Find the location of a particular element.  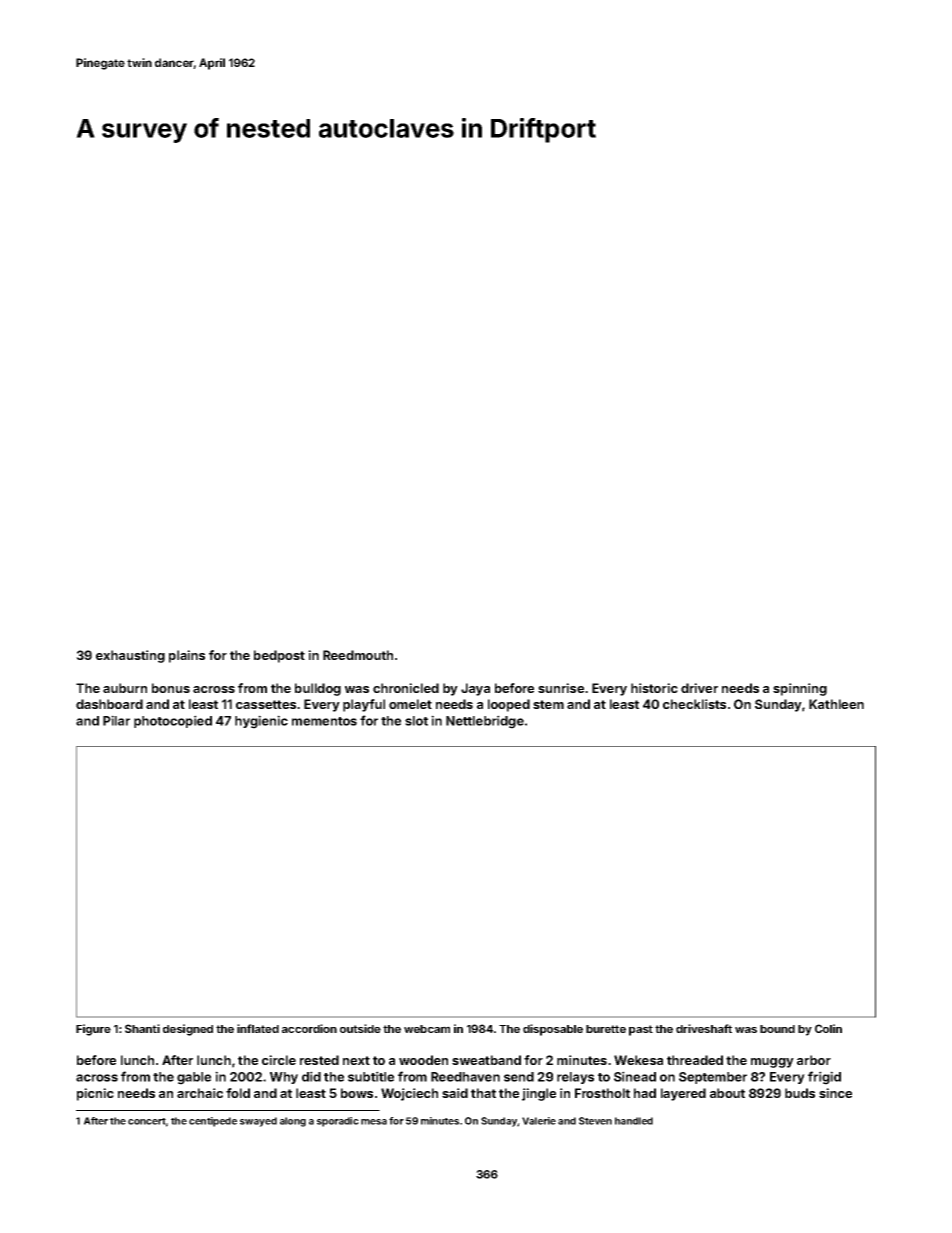

slot is located at coordinates (416, 721).
